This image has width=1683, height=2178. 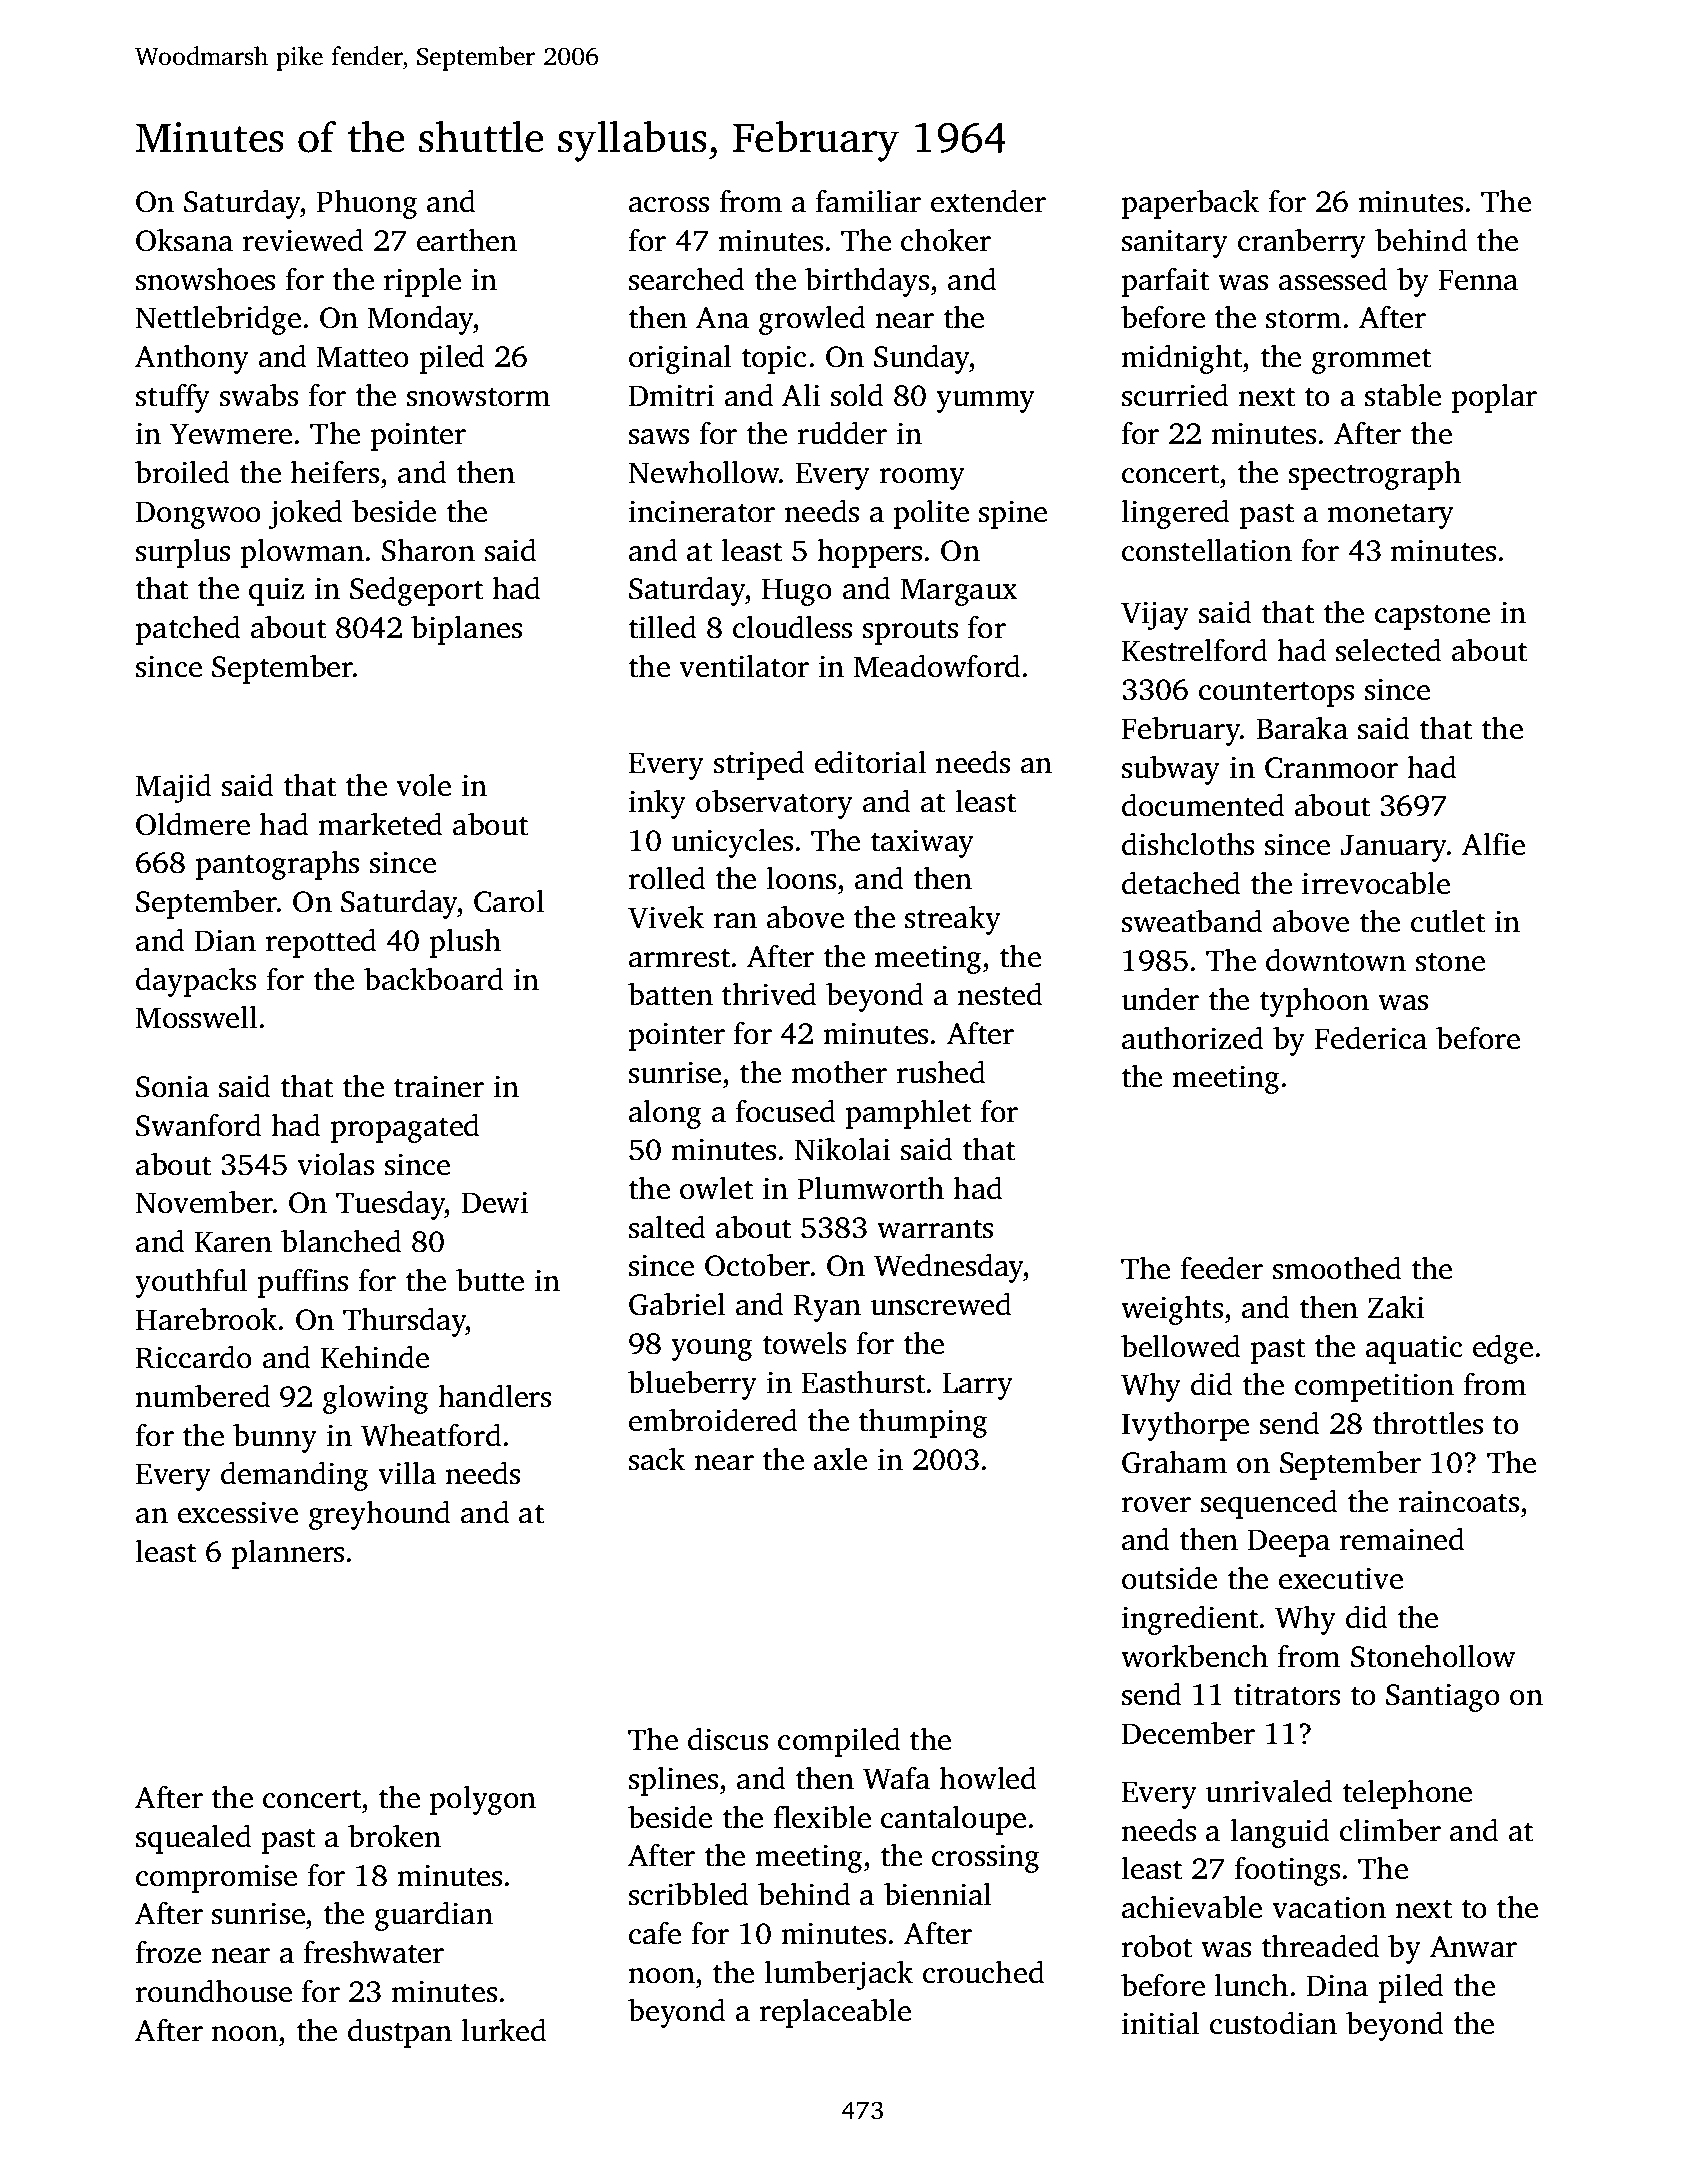 What do you see at coordinates (1371, 361) in the image?
I see `grommet` at bounding box center [1371, 361].
